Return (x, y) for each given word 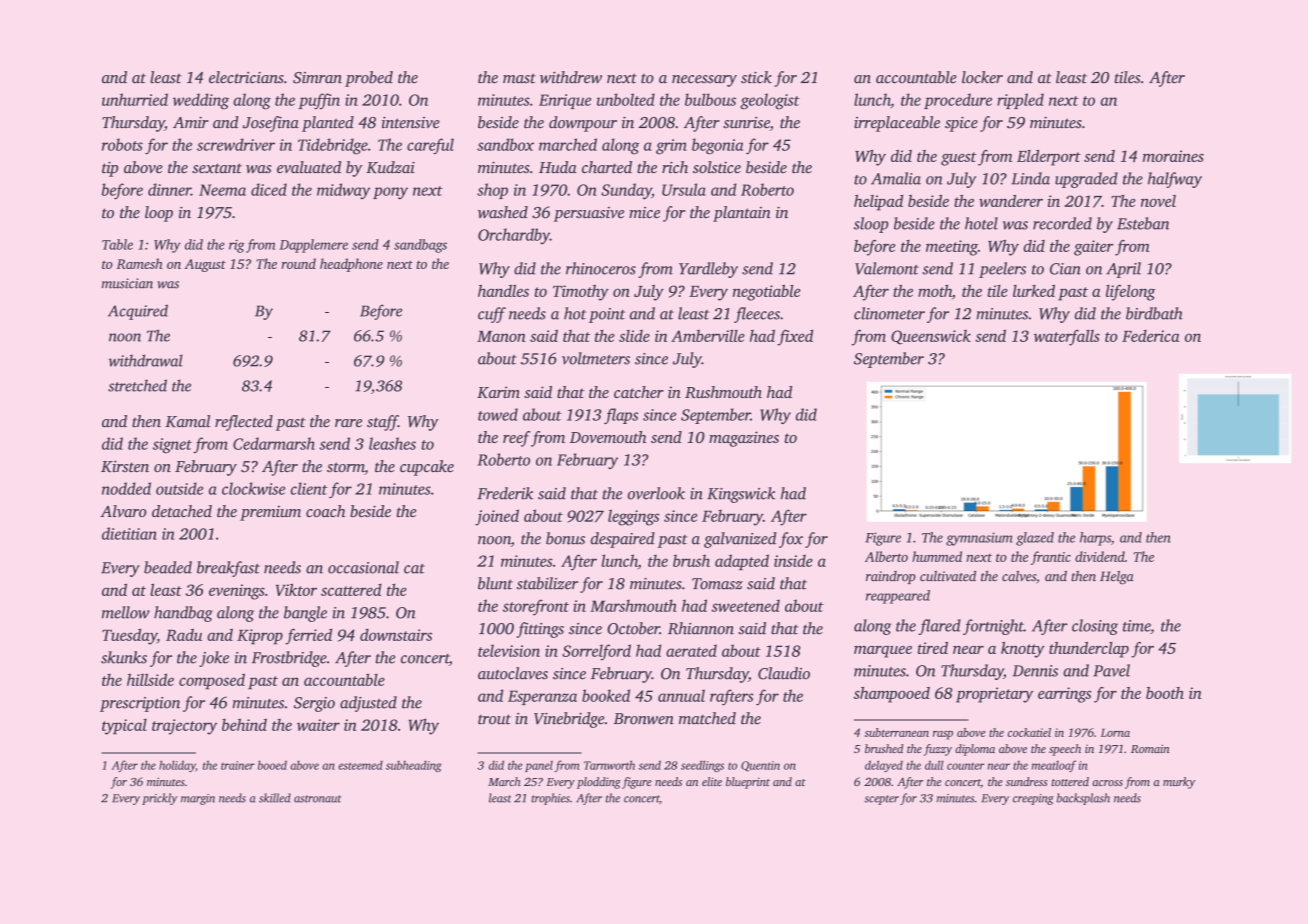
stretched (137, 385)
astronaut (317, 799)
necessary (704, 81)
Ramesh (140, 263)
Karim (498, 392)
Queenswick (931, 337)
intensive (411, 123)
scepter (881, 800)
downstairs (396, 635)
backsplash (1083, 799)
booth (1165, 693)
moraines (1173, 156)
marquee (883, 652)
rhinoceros (601, 268)
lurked (1034, 291)
